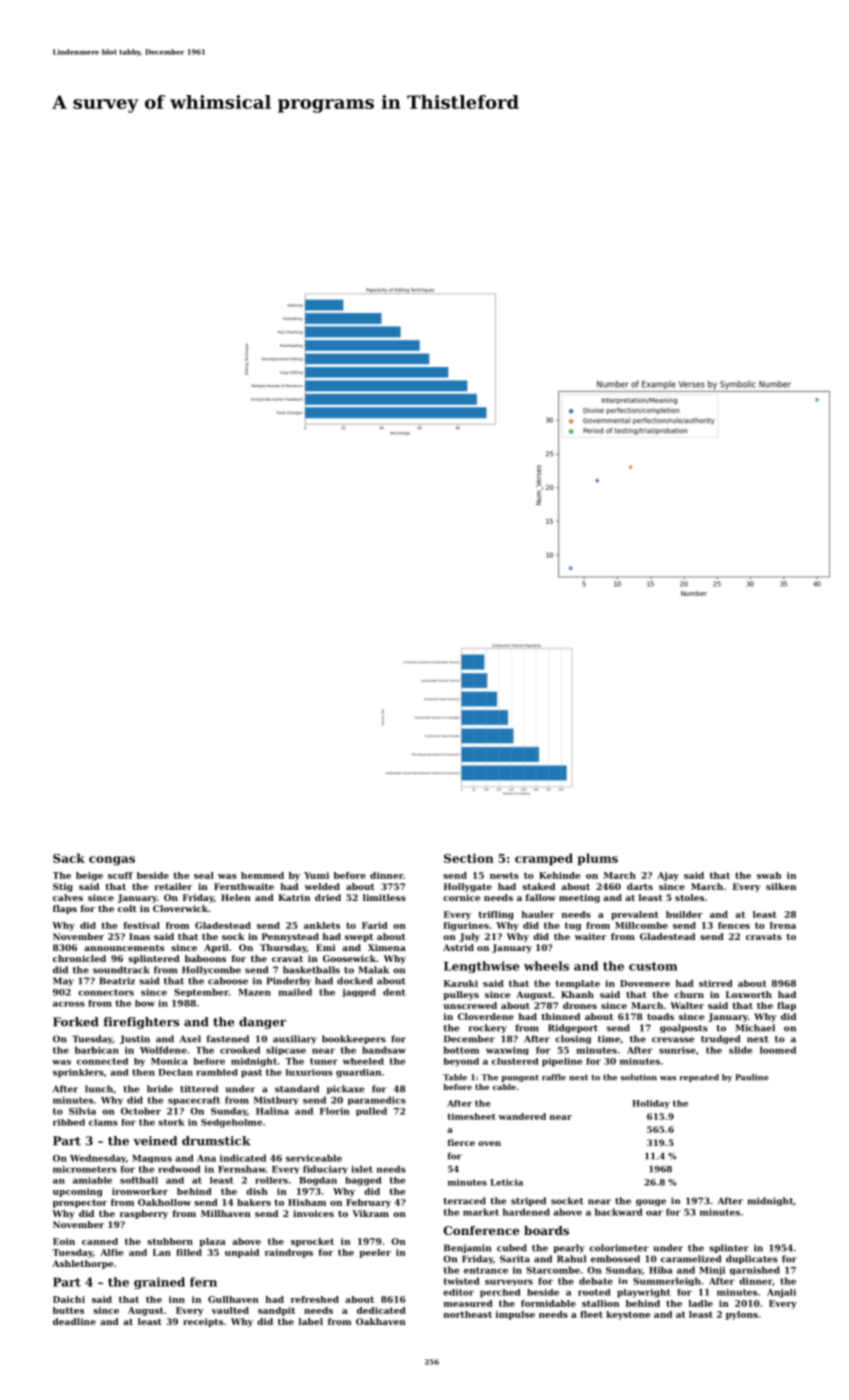  I want to click on drumstick, so click(216, 1141).
